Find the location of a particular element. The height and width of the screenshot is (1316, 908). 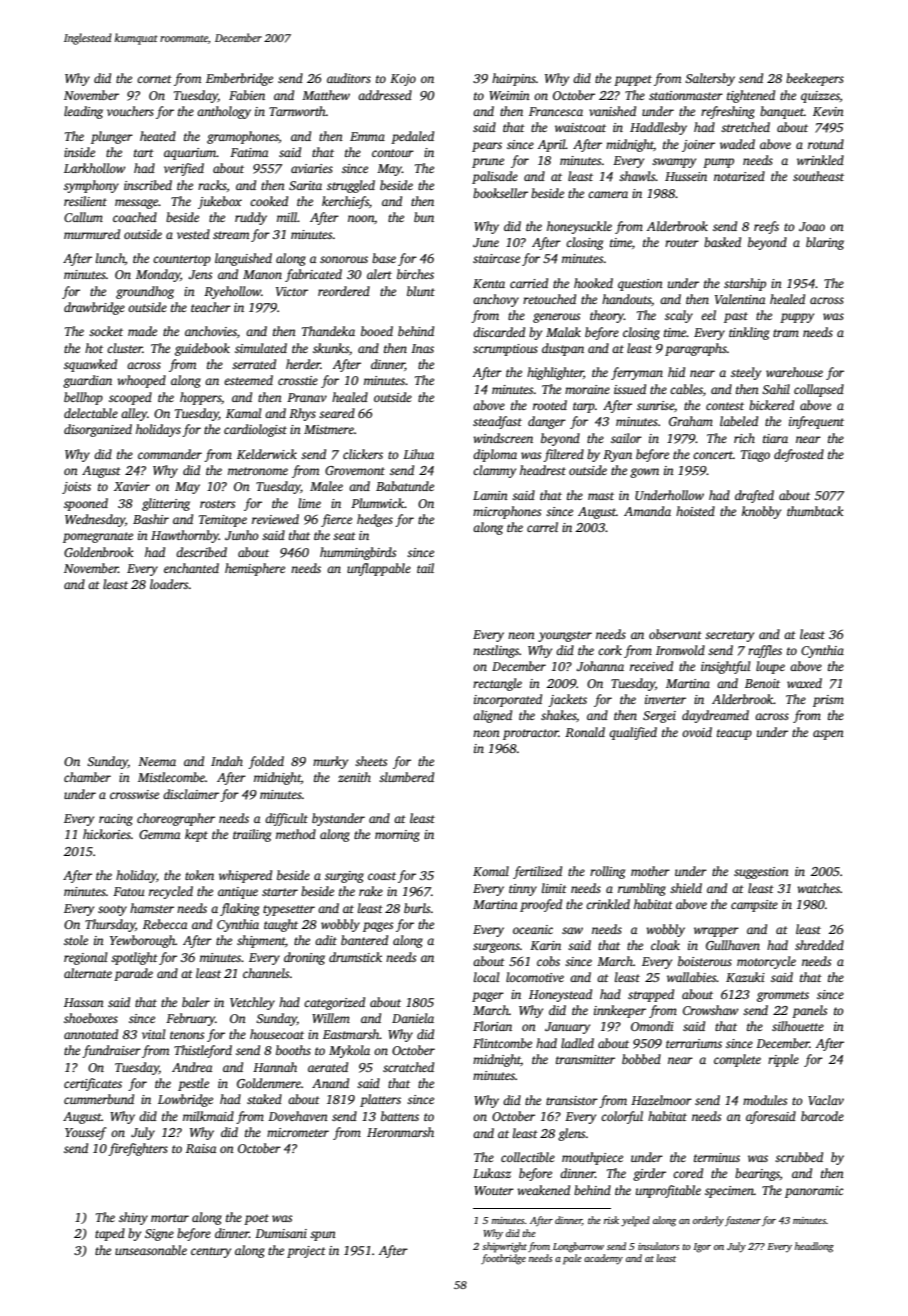

hairpins is located at coordinates (514, 79).
